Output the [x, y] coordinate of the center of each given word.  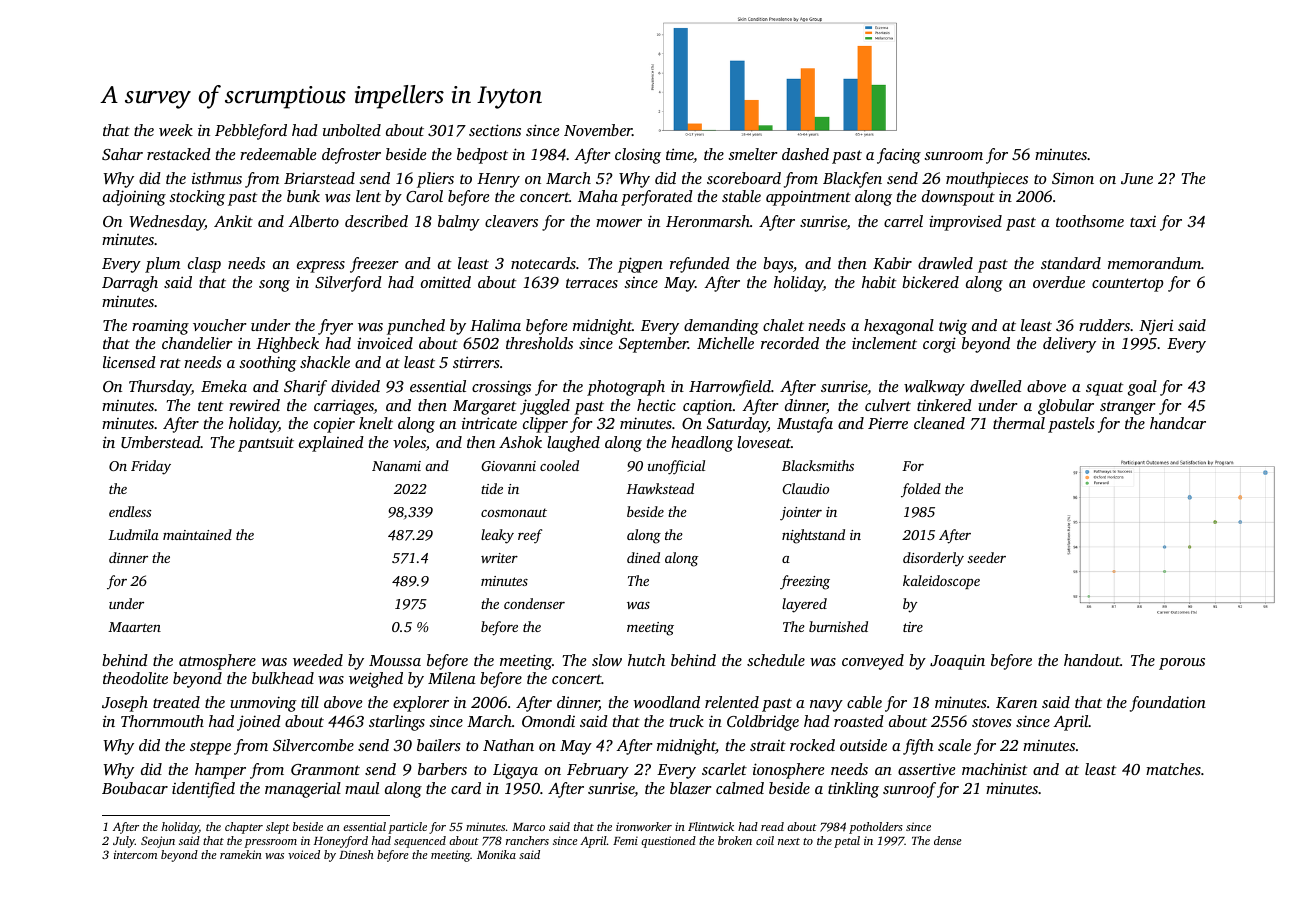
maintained [197, 534]
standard [1071, 263]
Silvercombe [313, 745]
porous [1182, 664]
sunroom [953, 156]
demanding [721, 327]
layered [804, 605]
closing [638, 156]
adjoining [134, 198]
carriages [344, 407]
